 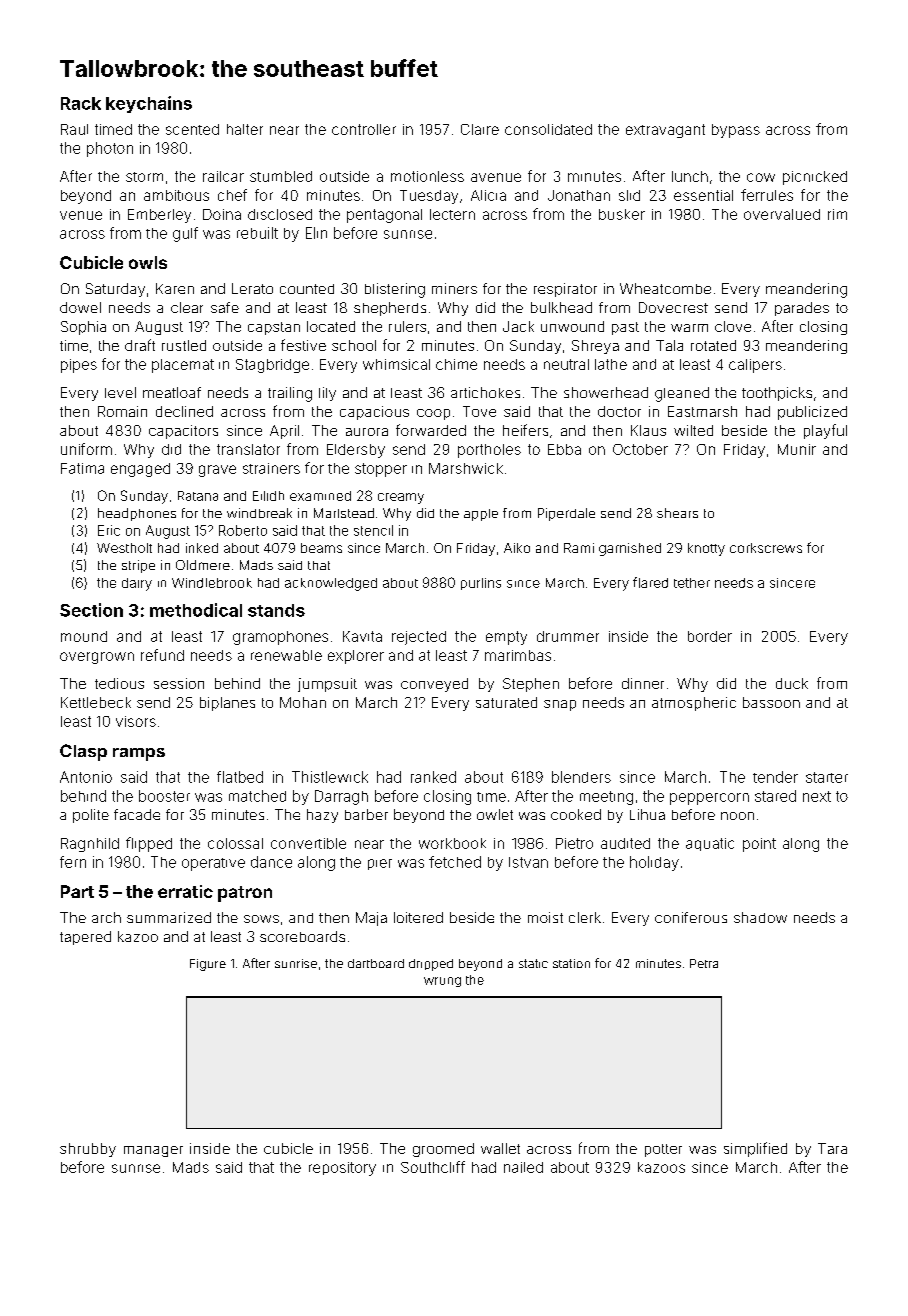 I want to click on controller, so click(x=364, y=129).
